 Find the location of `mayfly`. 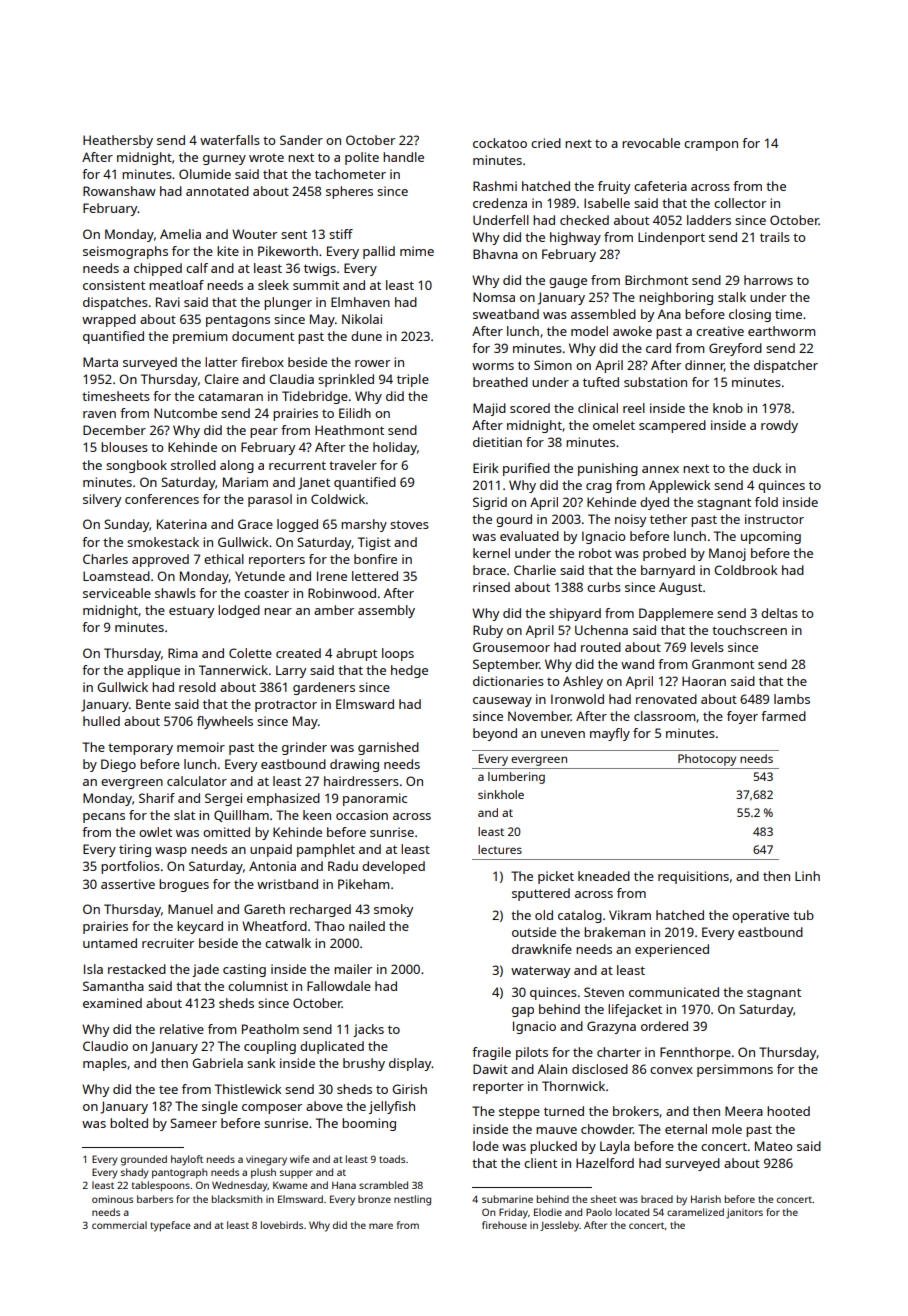

mayfly is located at coordinates (610, 734).
